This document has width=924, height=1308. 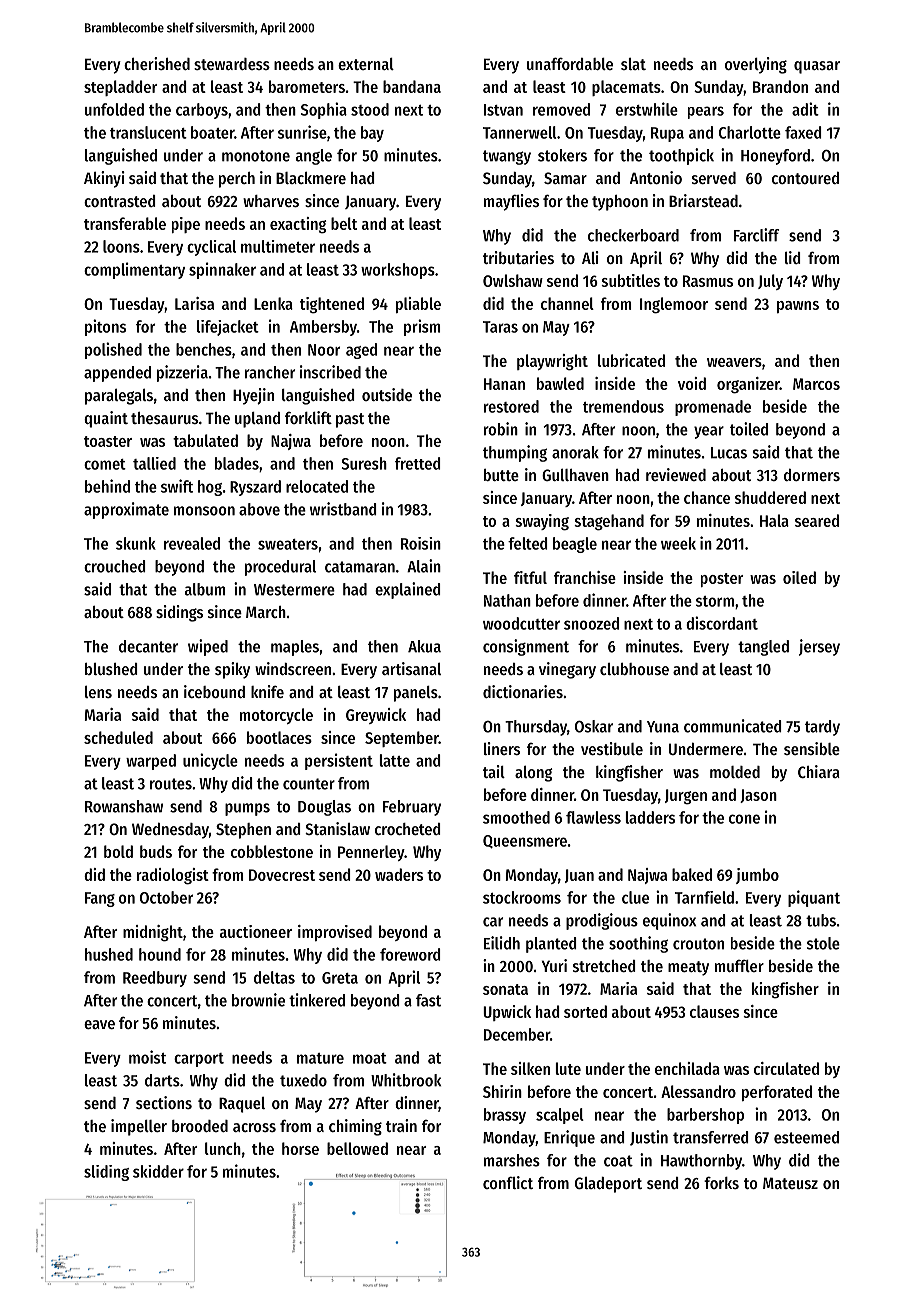 I want to click on shuddered, so click(x=770, y=497).
